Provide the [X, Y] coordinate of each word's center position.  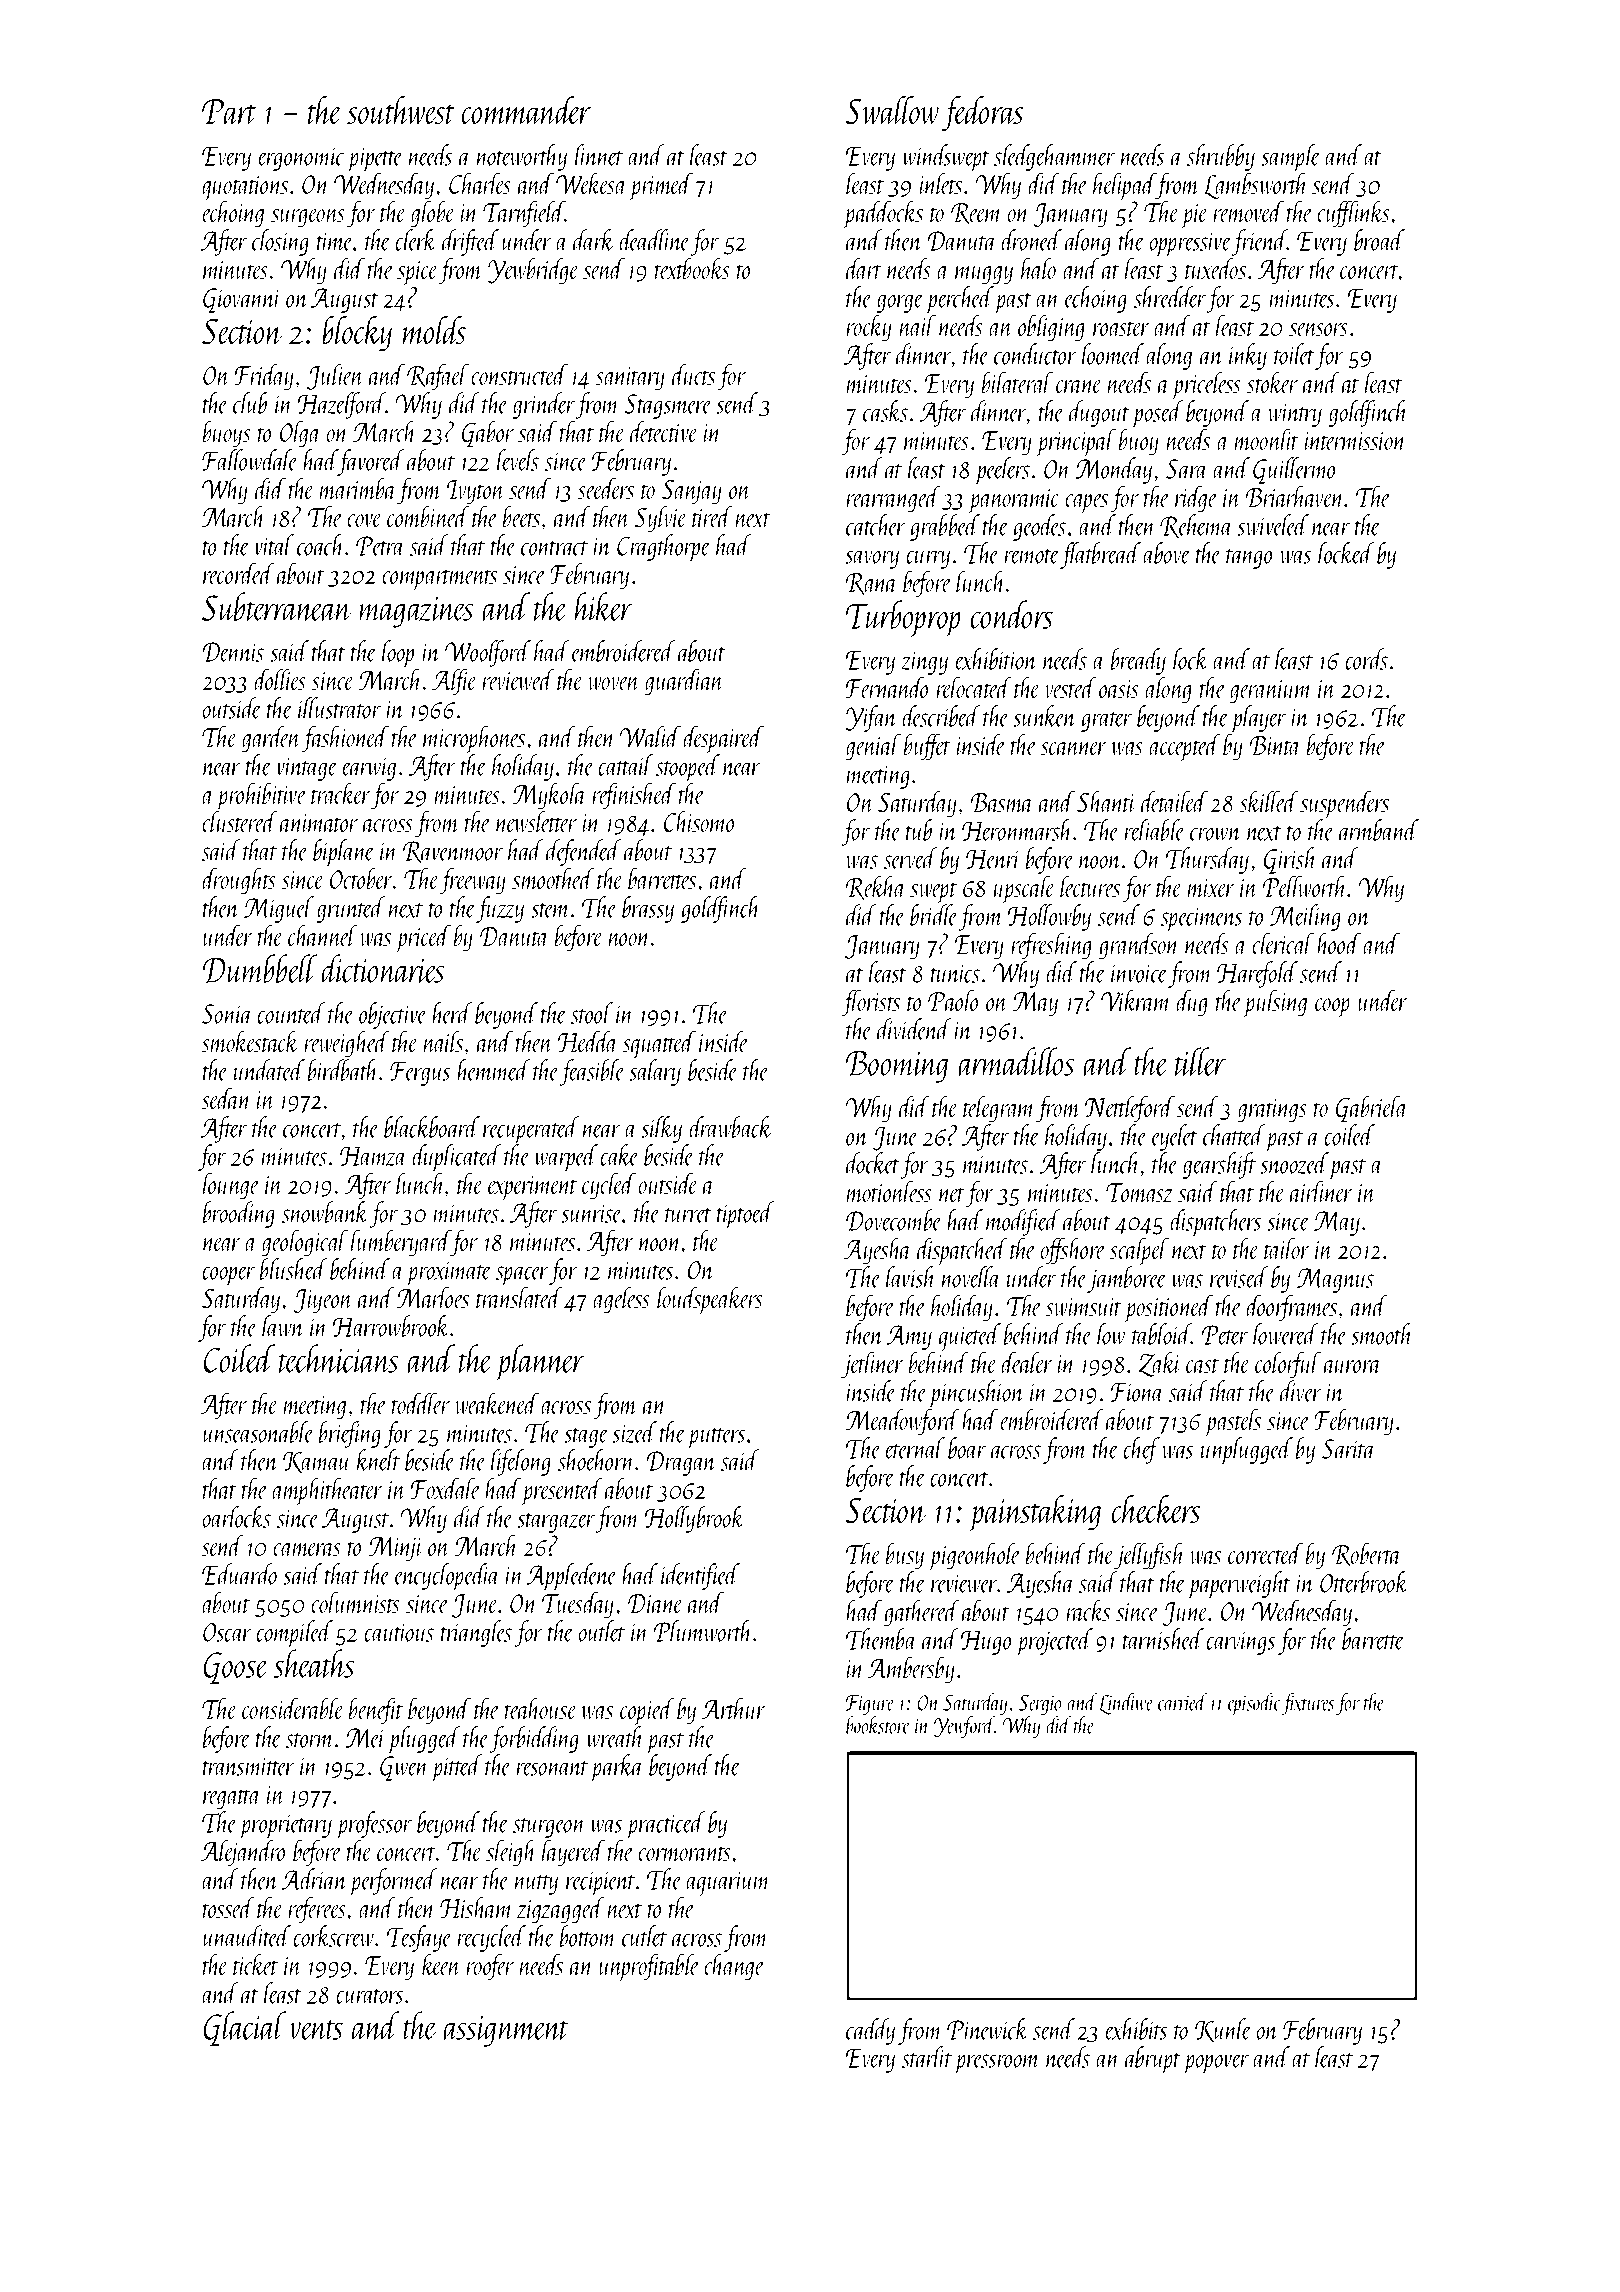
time [335, 241]
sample [1290, 158]
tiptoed [746, 1215]
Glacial [244, 2028]
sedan [227, 1098]
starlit [927, 2057]
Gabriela [1372, 1108]
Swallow [892, 110]
